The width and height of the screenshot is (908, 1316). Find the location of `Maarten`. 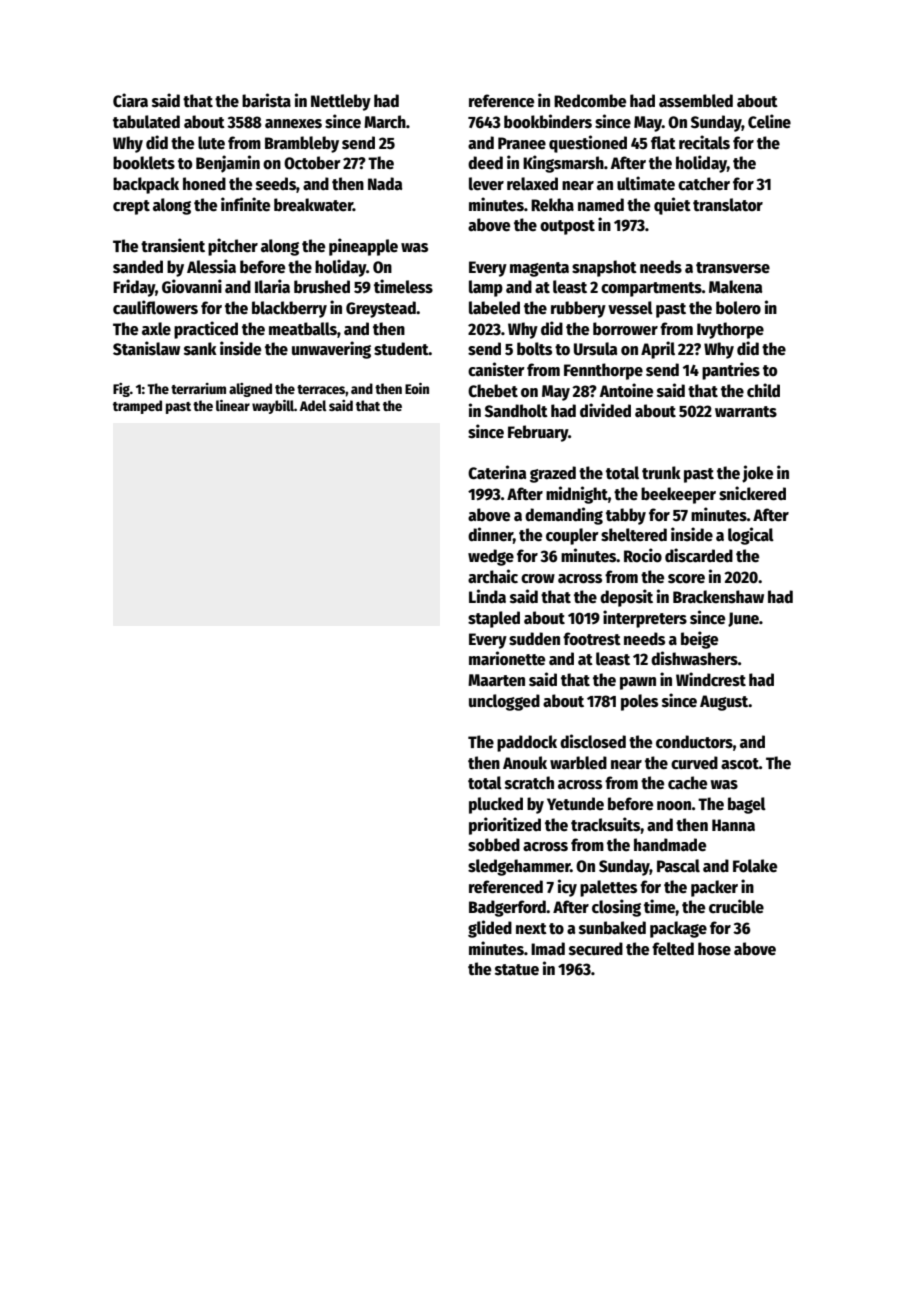

Maarten is located at coordinates (496, 680).
